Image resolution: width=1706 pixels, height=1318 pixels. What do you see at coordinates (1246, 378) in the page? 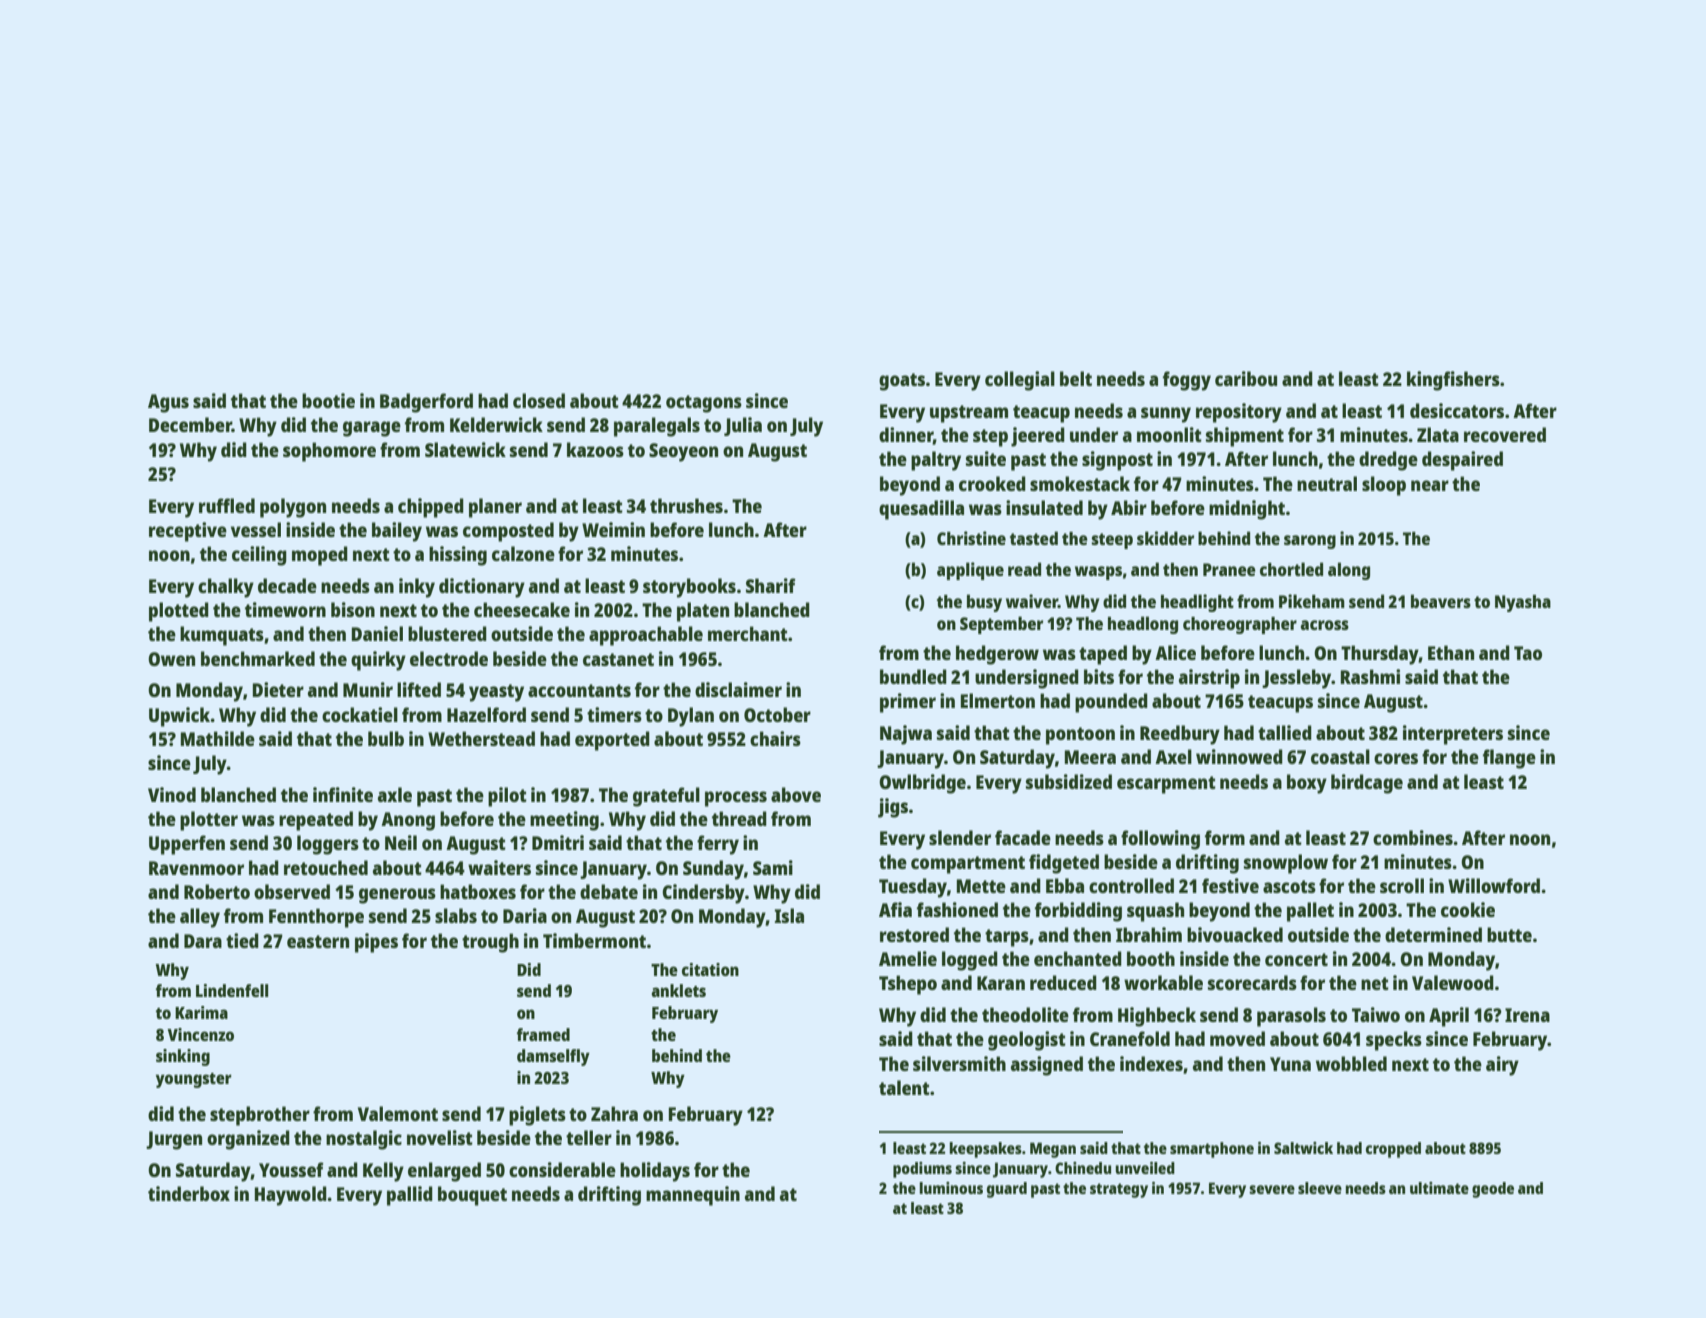
I see `caribou` at bounding box center [1246, 378].
